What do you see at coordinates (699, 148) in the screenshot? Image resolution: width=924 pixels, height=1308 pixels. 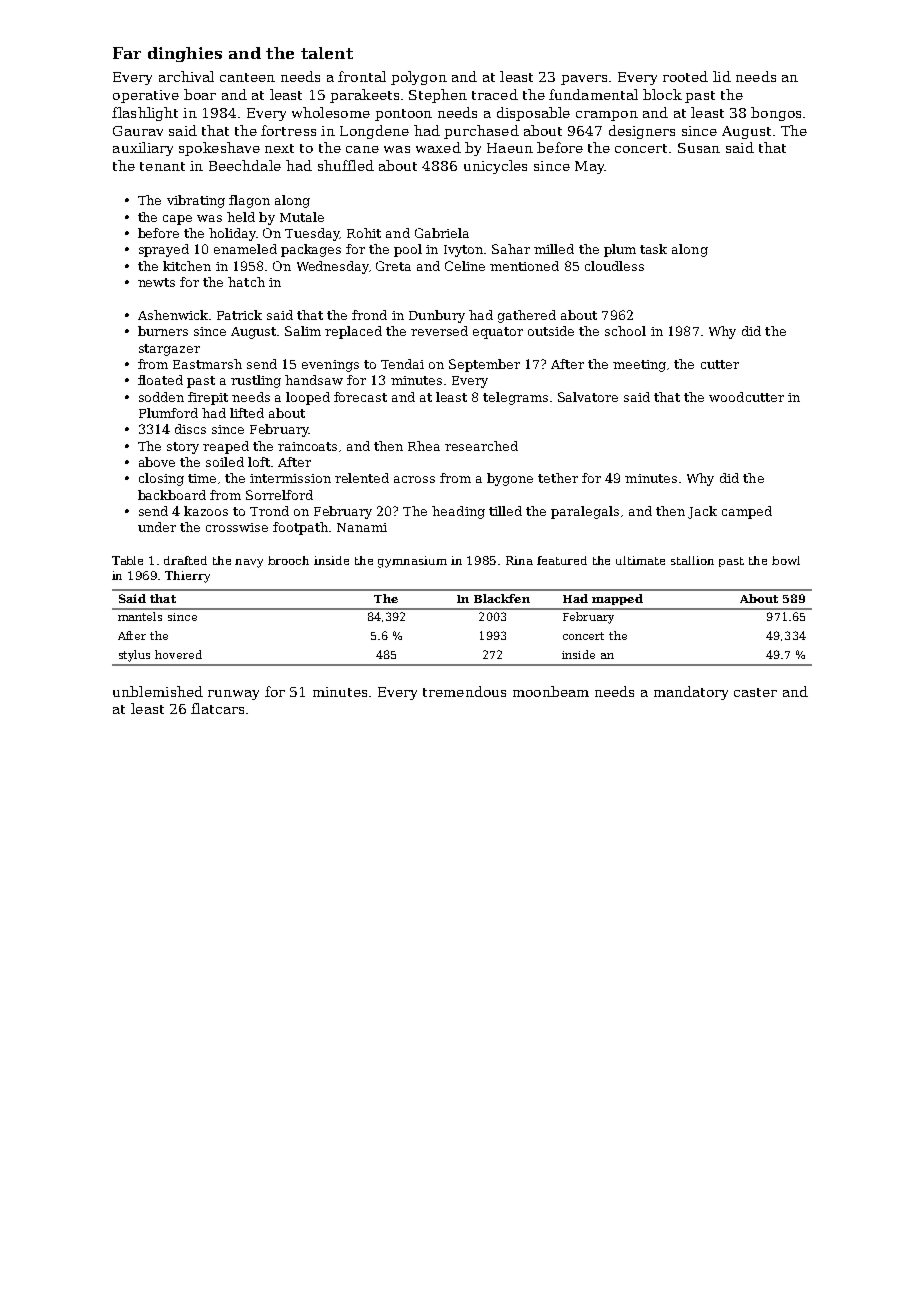 I see `Susan` at bounding box center [699, 148].
